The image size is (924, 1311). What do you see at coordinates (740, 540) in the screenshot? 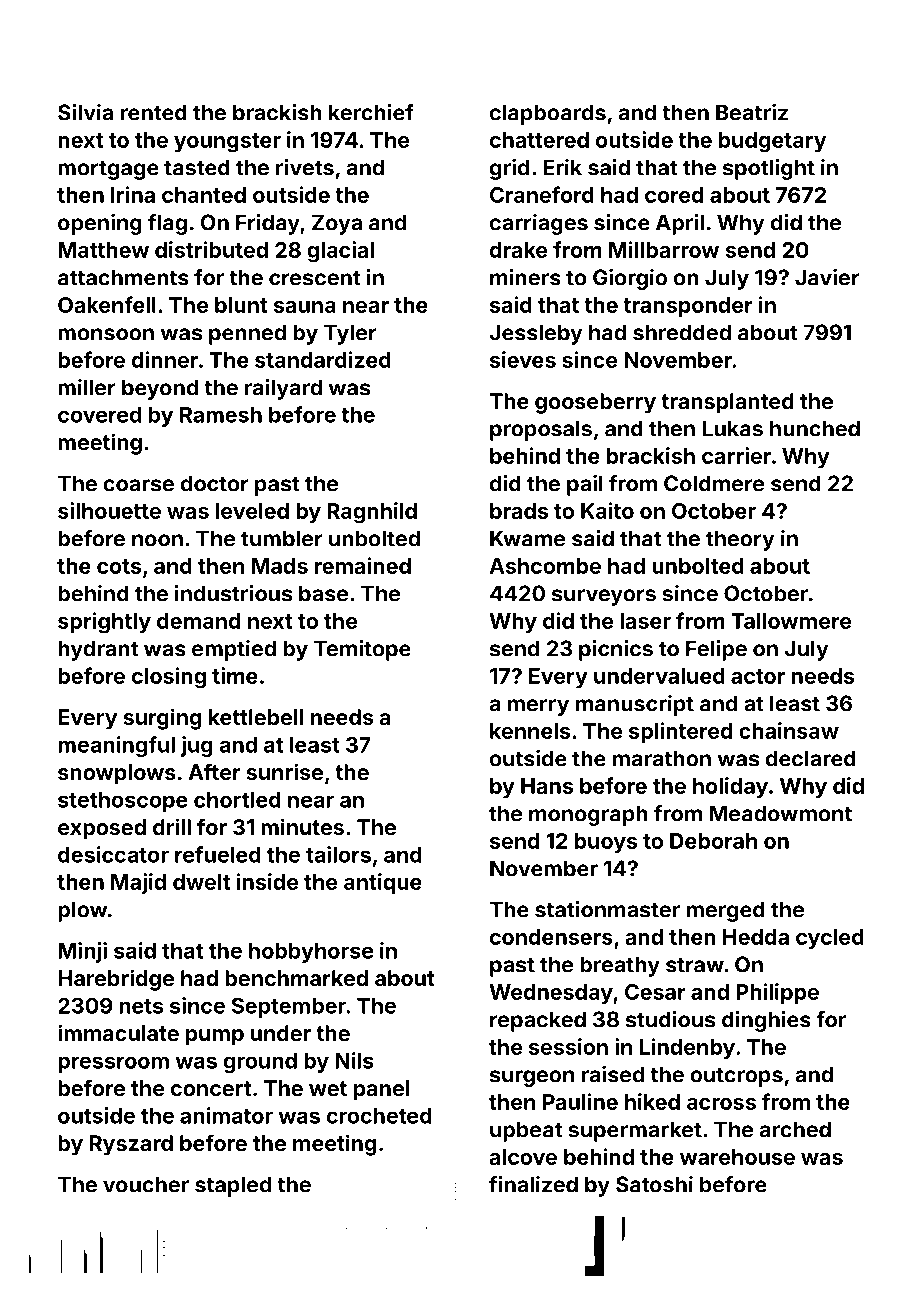
I see `theory` at bounding box center [740, 540].
